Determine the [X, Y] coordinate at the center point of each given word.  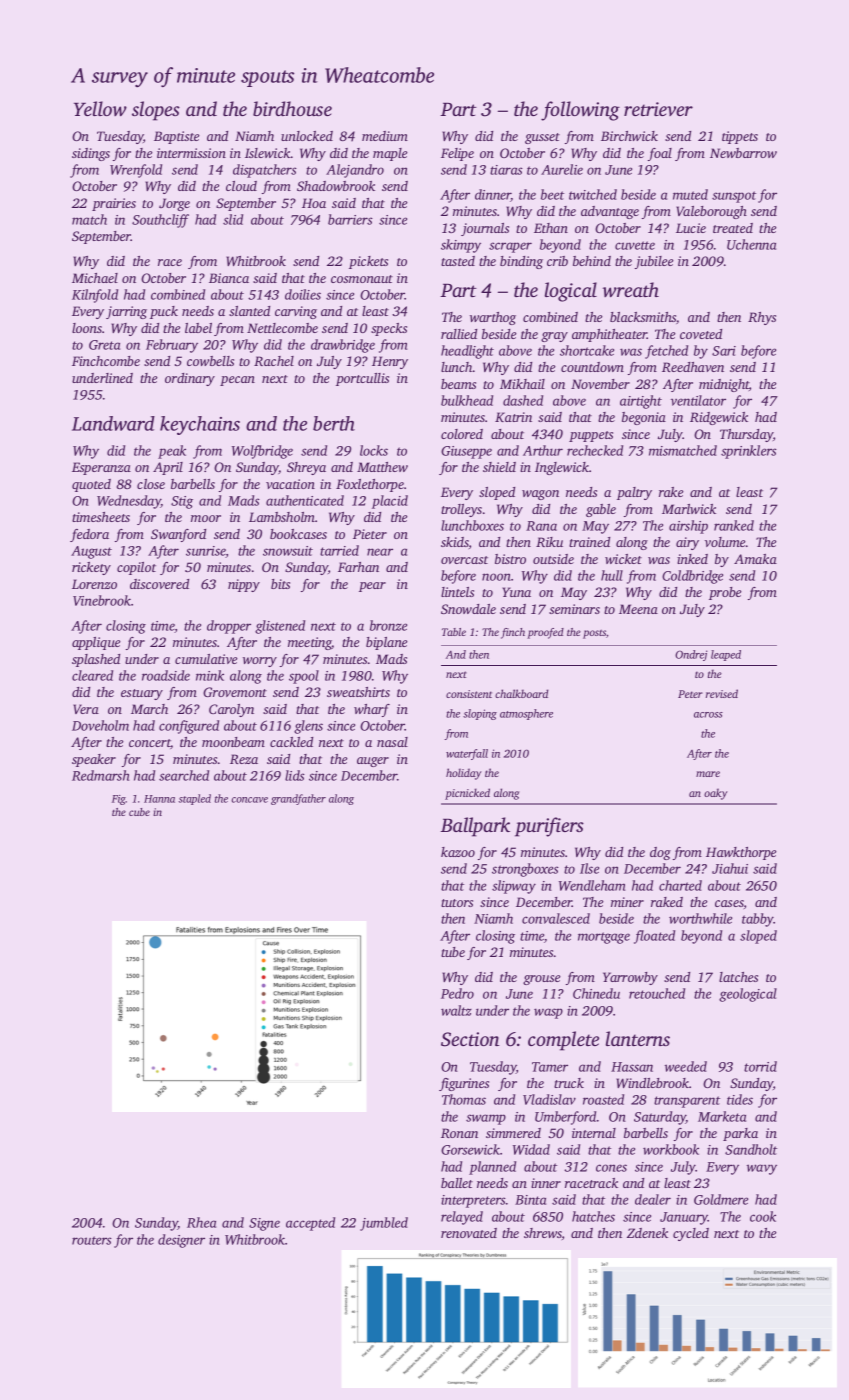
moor [206, 518]
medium [385, 136]
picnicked [467, 794]
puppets [591, 436]
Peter [690, 694]
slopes [156, 111]
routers [92, 1240]
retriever [658, 109]
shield [499, 467]
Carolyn [231, 710]
